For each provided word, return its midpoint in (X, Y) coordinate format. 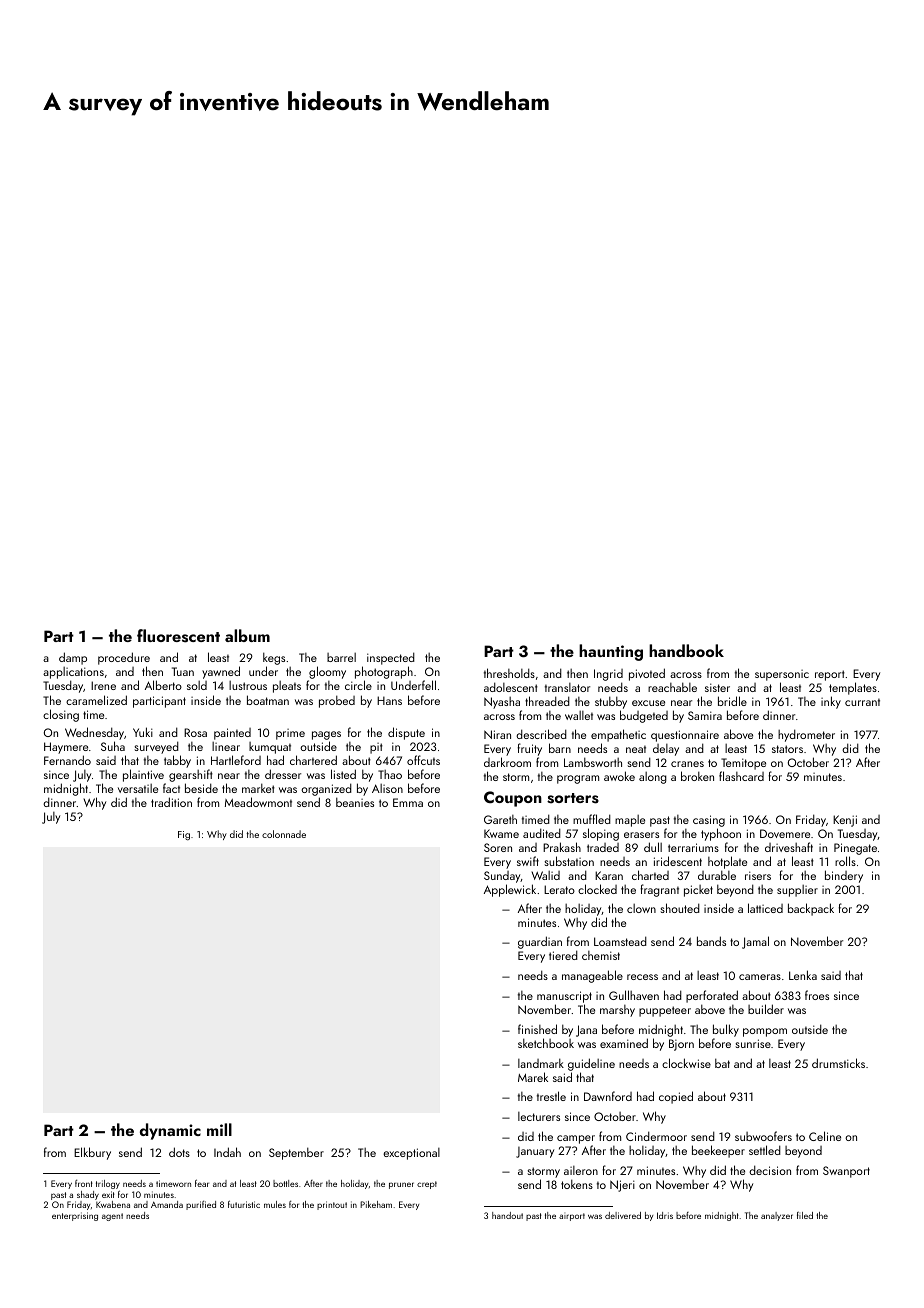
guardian (540, 942)
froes (817, 995)
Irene (103, 685)
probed (337, 701)
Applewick (510, 890)
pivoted (647, 674)
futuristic (244, 1204)
